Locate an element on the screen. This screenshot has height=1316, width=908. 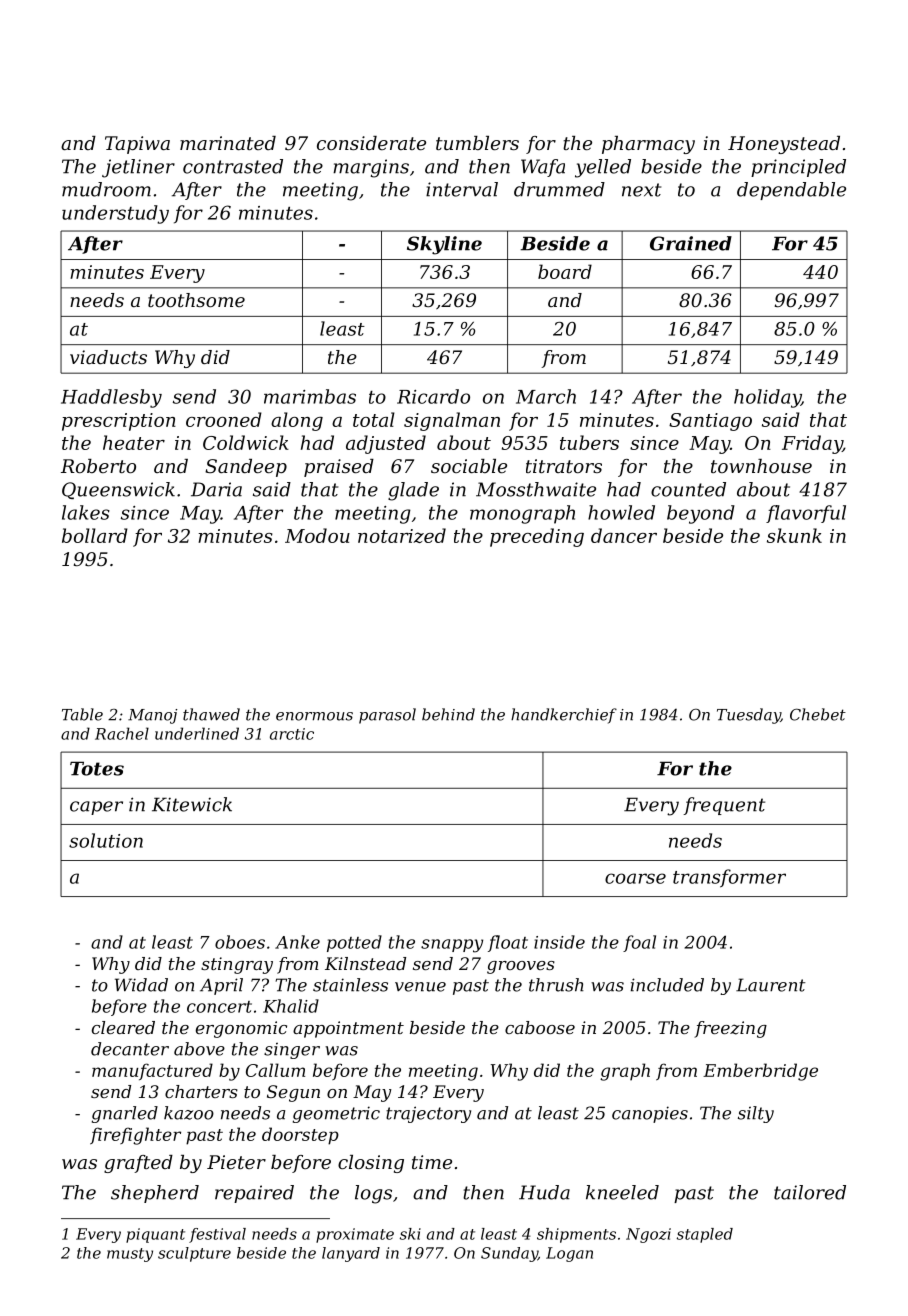
frequent is located at coordinates (724, 806).
